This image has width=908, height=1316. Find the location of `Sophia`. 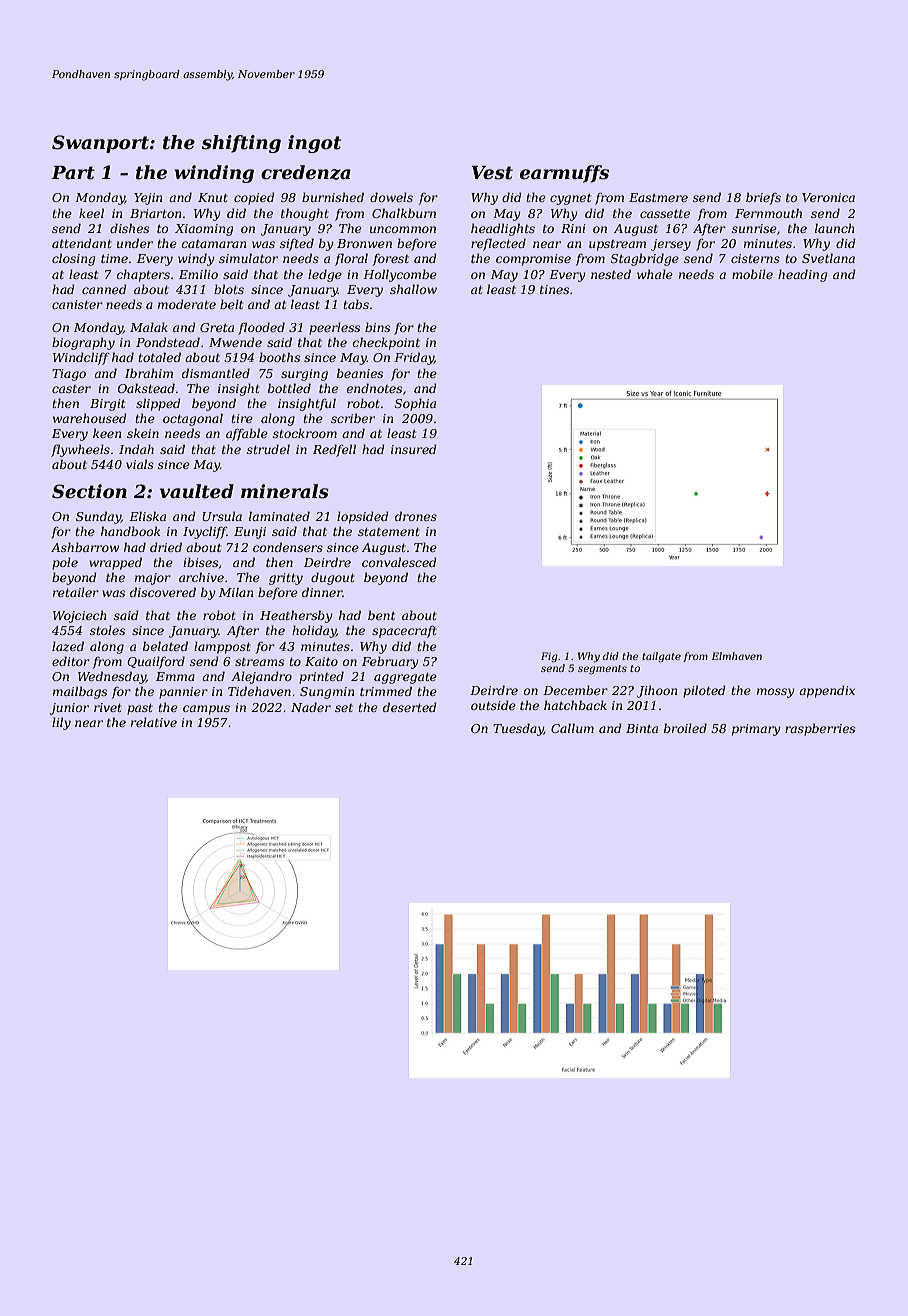

Sophia is located at coordinates (415, 404).
